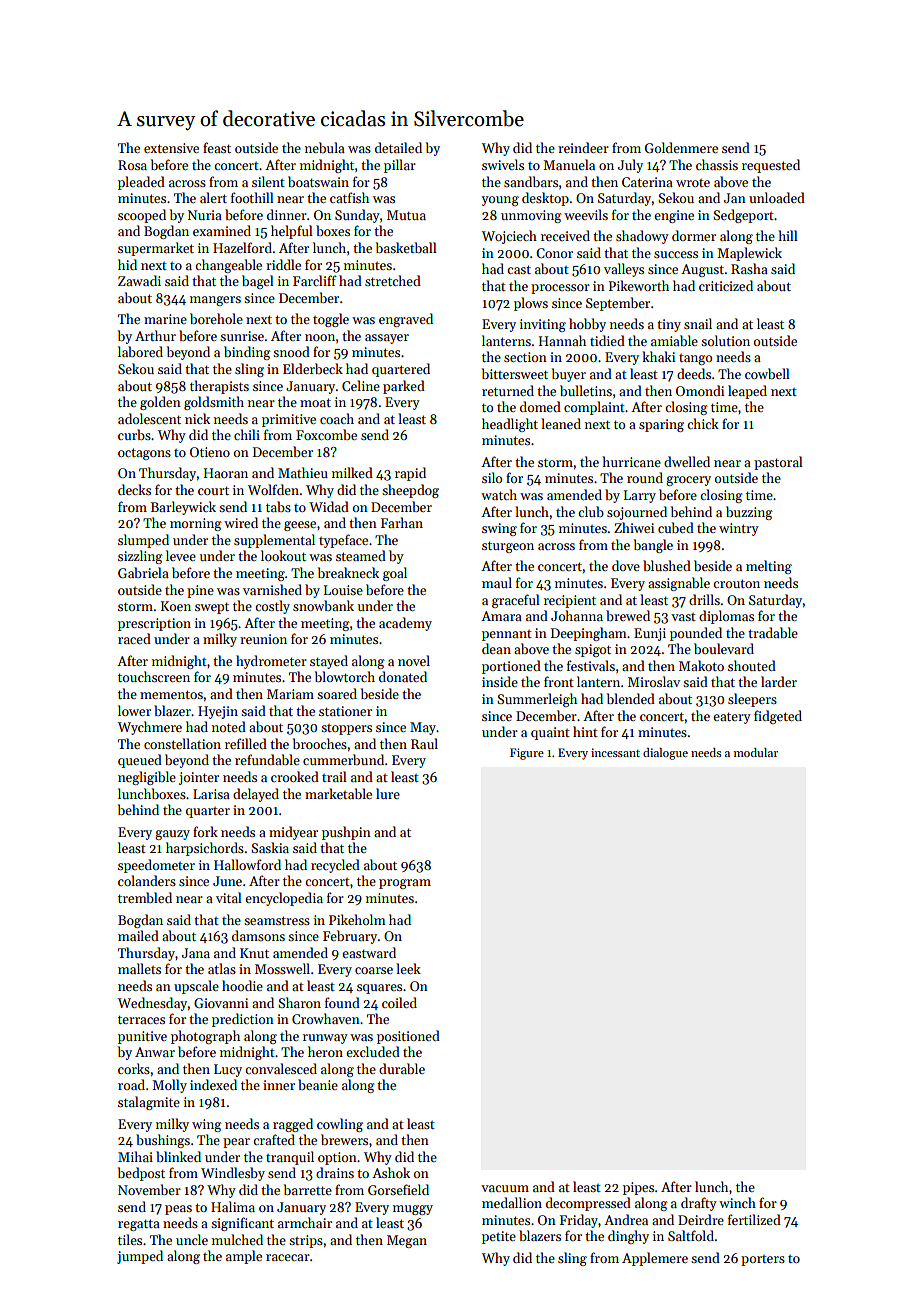  Describe the element at coordinates (196, 524) in the image. I see `morning` at that location.
